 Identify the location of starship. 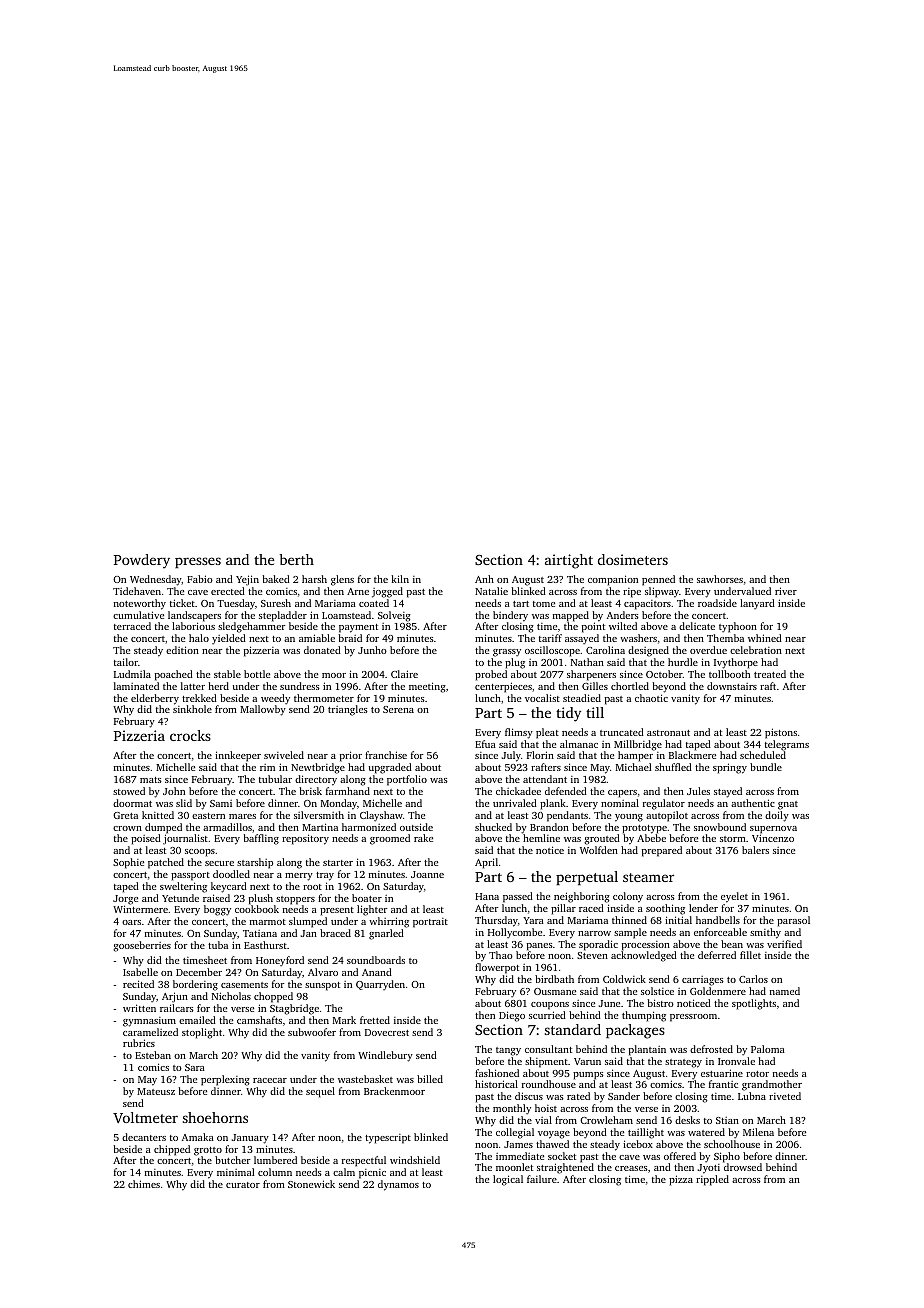
(255, 863).
